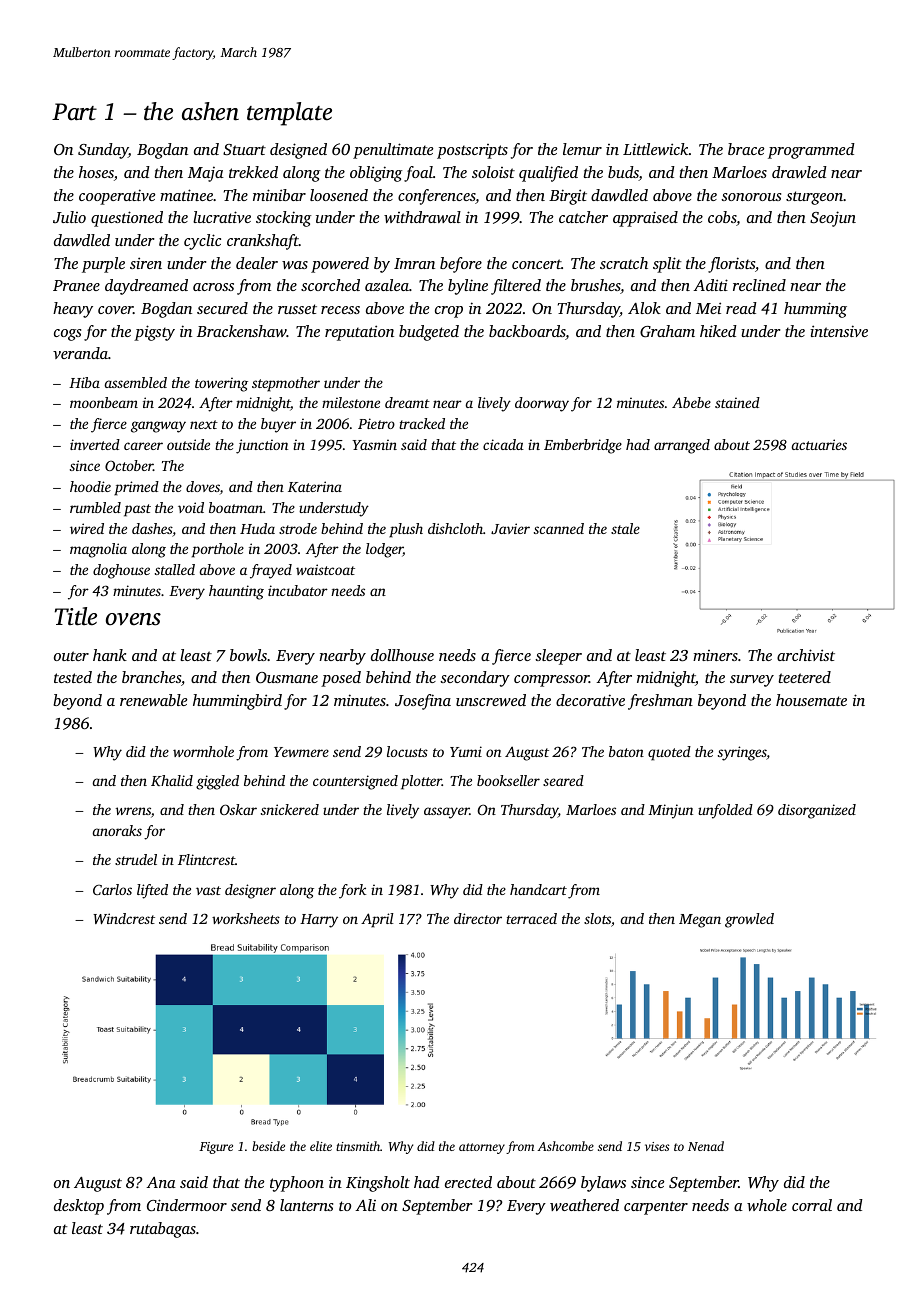 Image resolution: width=924 pixels, height=1308 pixels. Describe the element at coordinates (645, 219) in the screenshot. I see `appraised` at that location.
